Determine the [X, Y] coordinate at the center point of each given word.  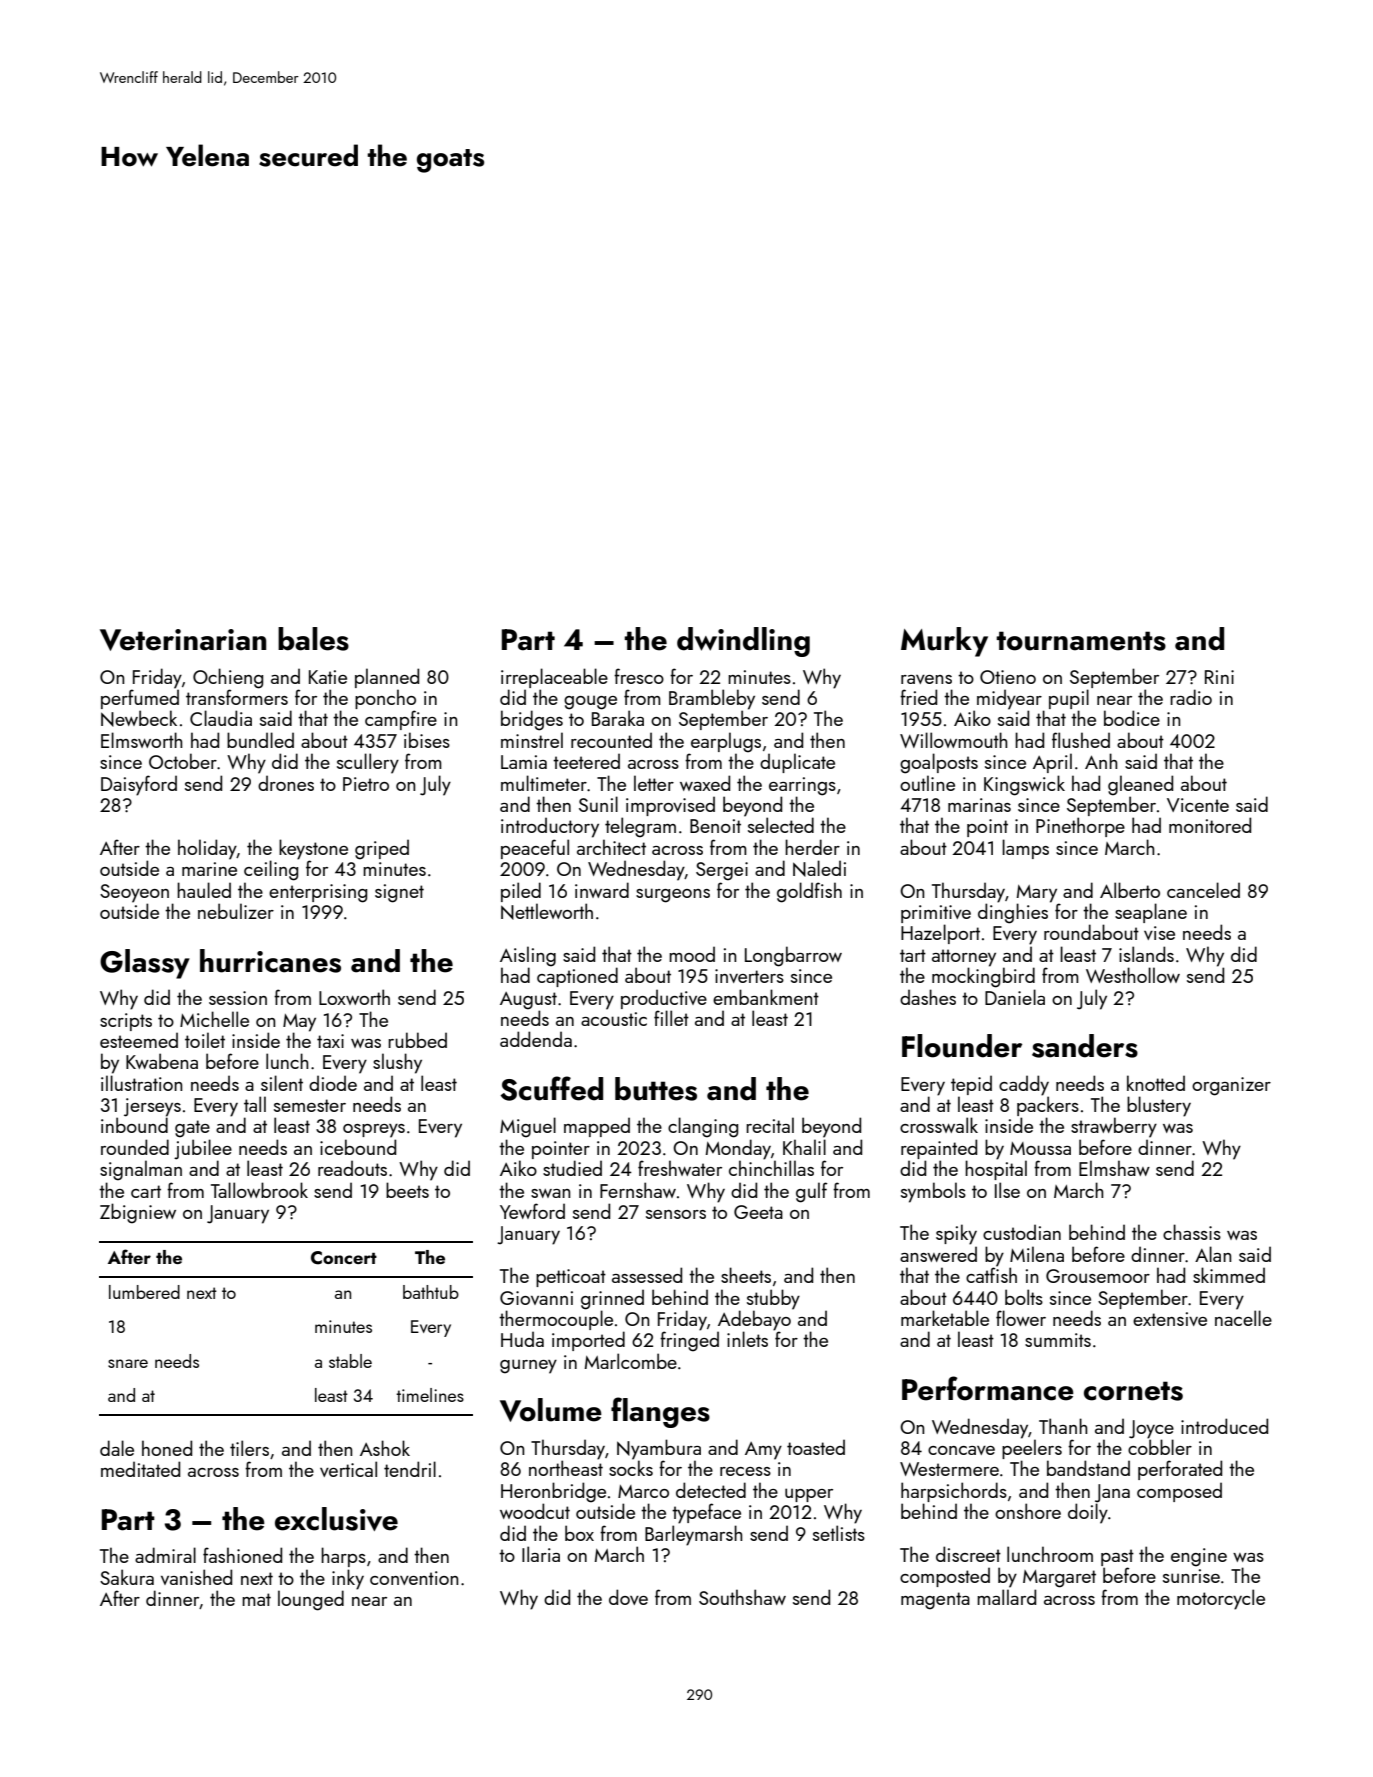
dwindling [743, 642]
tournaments [1081, 641]
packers [1048, 1106]
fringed [689, 1341]
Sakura [127, 1577]
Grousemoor [1098, 1276]
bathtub [431, 1292]
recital [770, 1125]
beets [407, 1190]
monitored [1210, 825]
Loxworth [354, 997]
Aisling [528, 956]
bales [313, 639]
